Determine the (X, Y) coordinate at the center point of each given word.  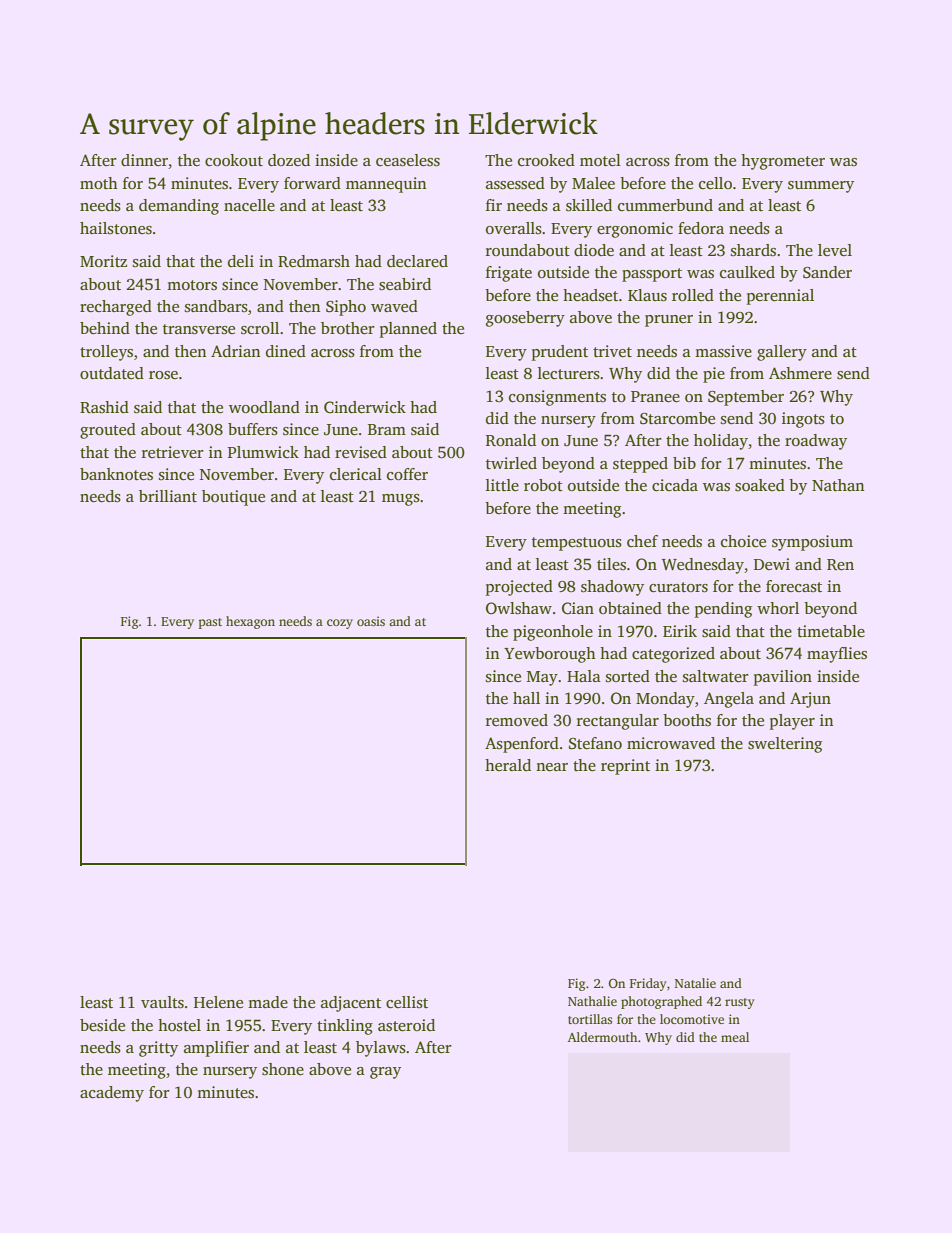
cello (715, 183)
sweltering (785, 745)
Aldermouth (602, 1037)
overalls (514, 228)
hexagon (250, 622)
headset (590, 295)
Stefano (595, 743)
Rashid (104, 407)
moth (99, 183)
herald (508, 765)
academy (112, 1094)
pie (714, 375)
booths (687, 720)
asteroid (406, 1025)
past (210, 623)
